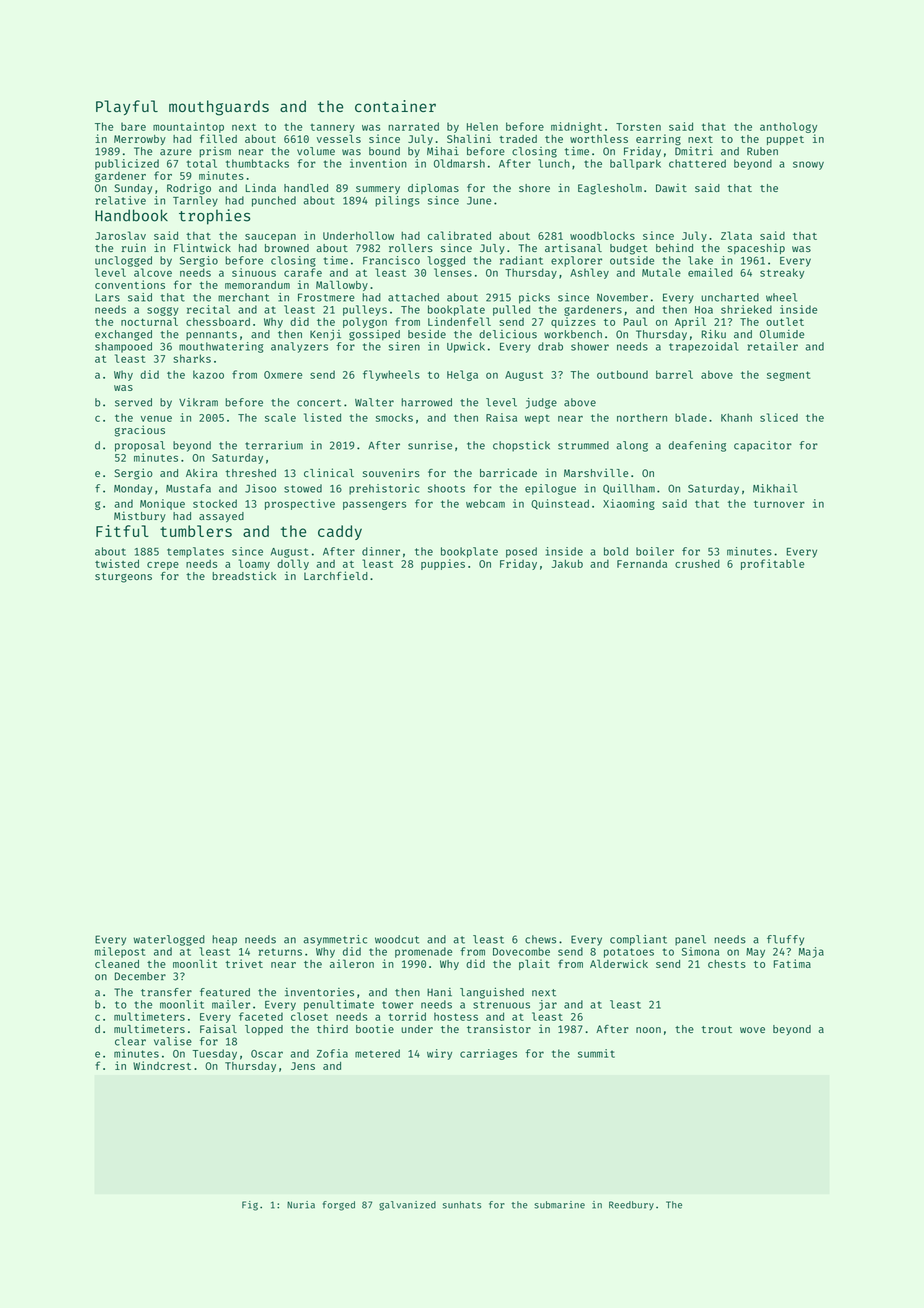 The width and height of the page is (924, 1308). Describe the element at coordinates (694, 151) in the page. I see `Dmitri` at that location.
